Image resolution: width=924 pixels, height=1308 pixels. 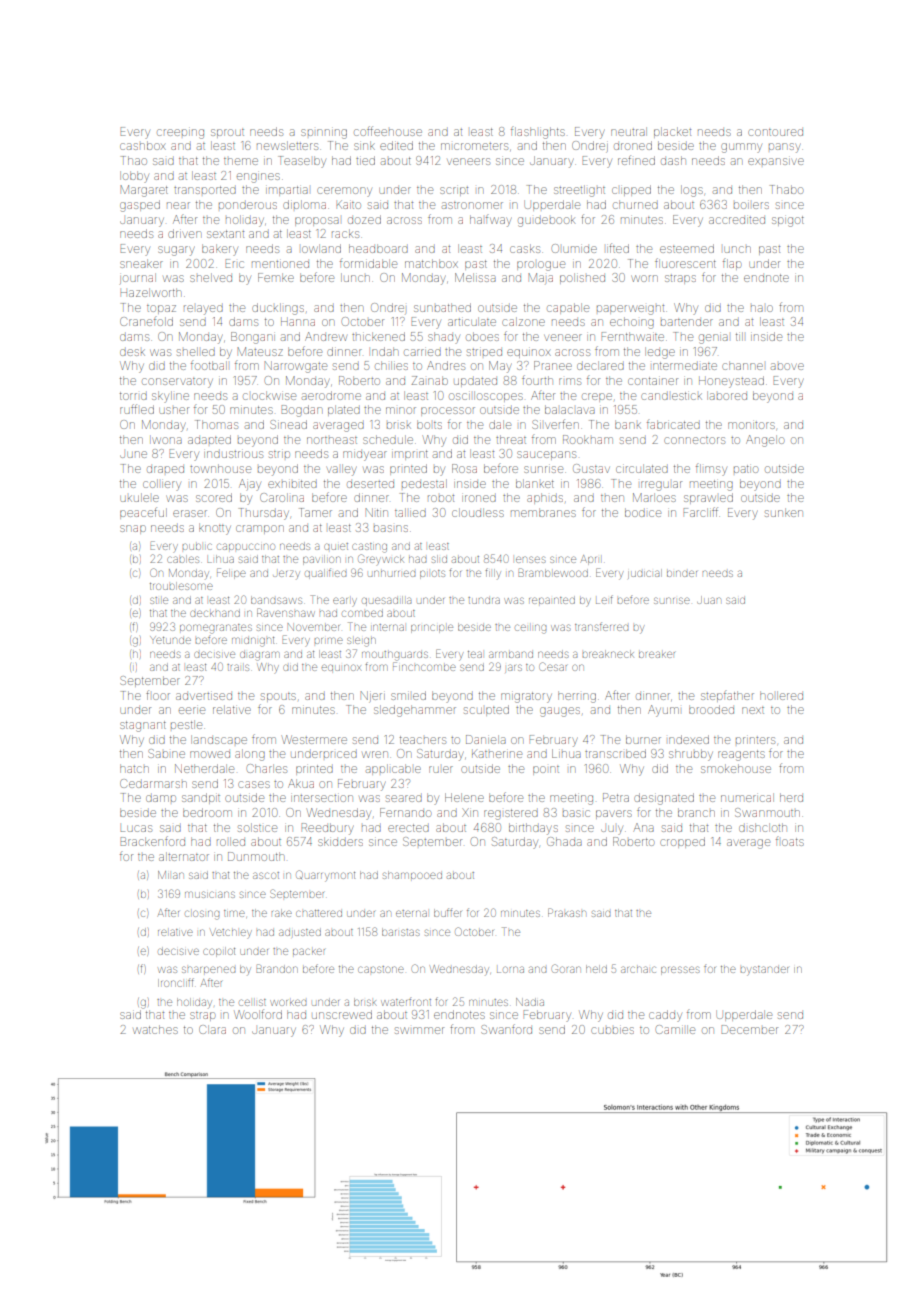 I want to click on above, so click(x=787, y=366).
